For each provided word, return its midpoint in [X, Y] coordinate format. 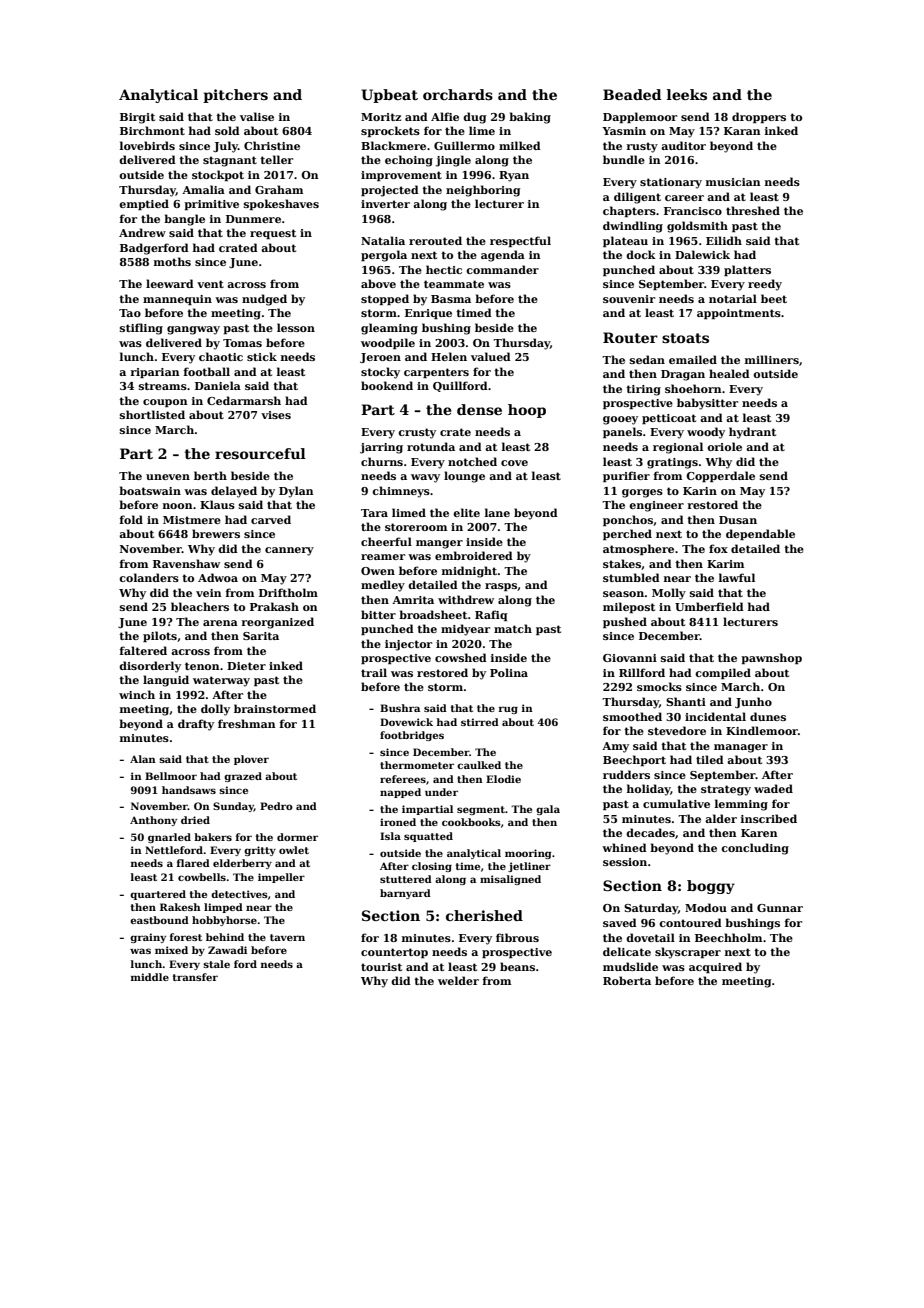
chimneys [401, 492]
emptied [144, 204]
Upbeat [389, 96]
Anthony [153, 821]
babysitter [707, 404]
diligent [637, 198]
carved [271, 519]
